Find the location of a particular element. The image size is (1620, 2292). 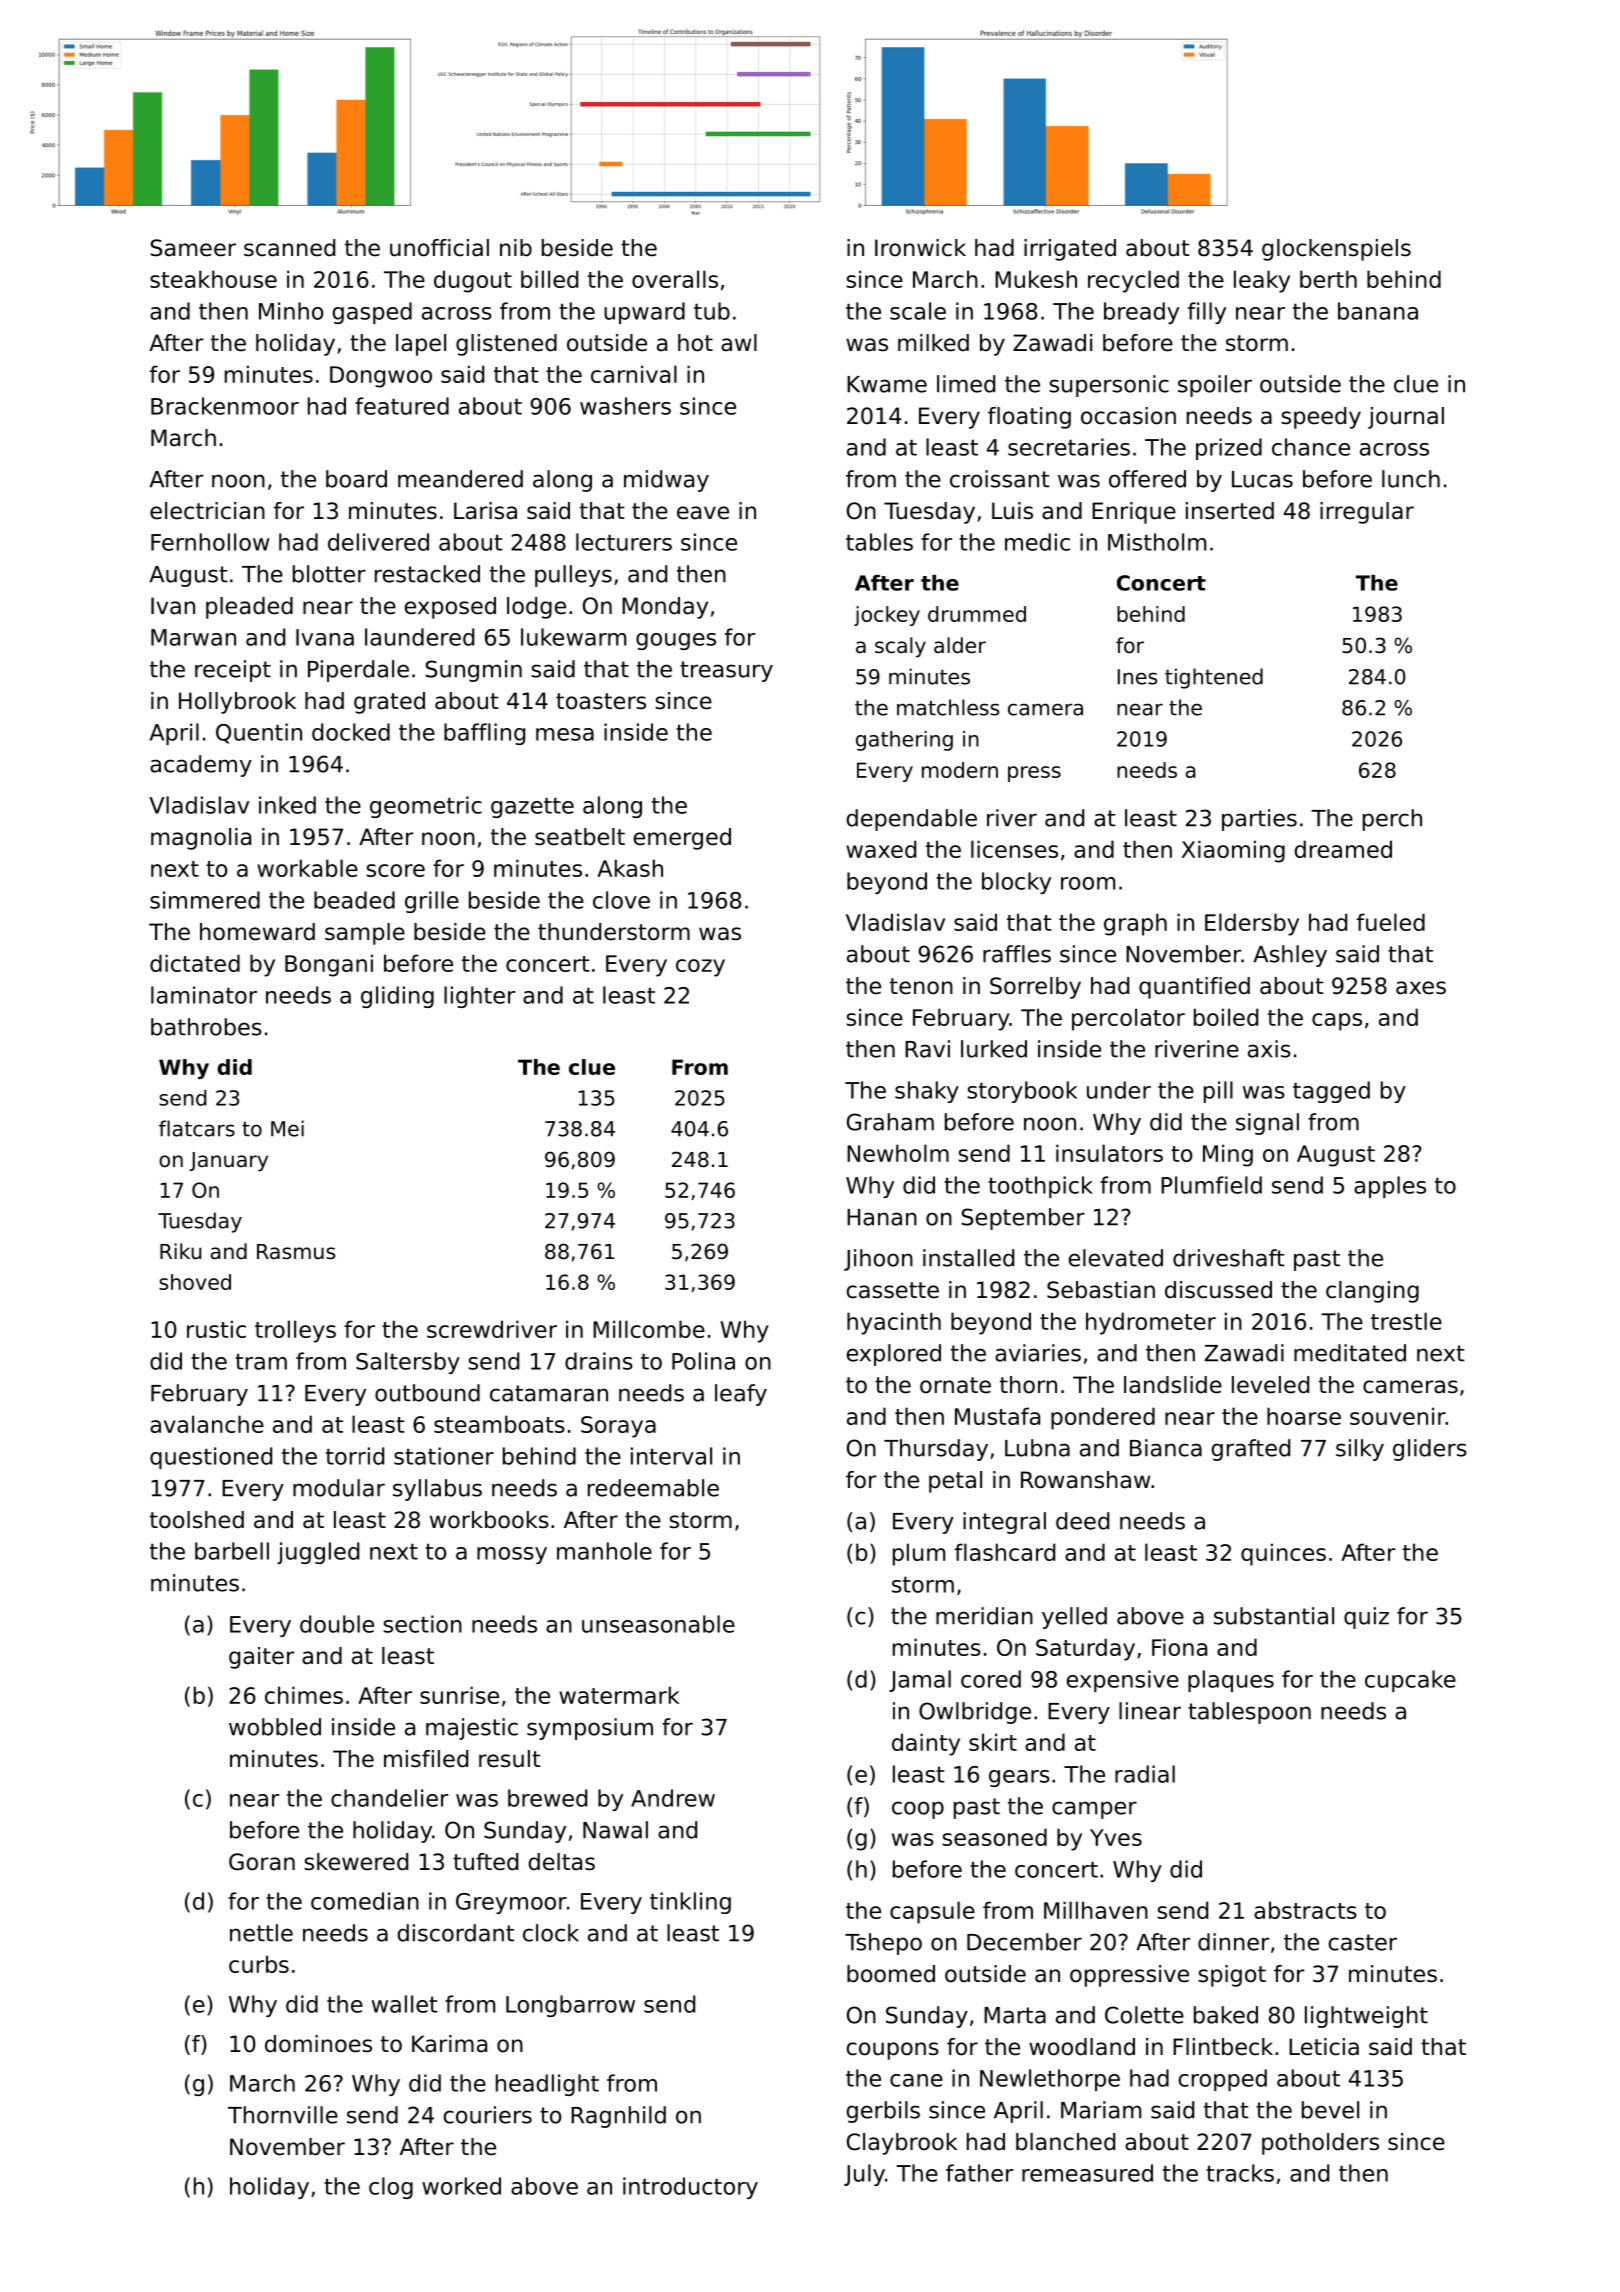

double is located at coordinates (337, 1624).
